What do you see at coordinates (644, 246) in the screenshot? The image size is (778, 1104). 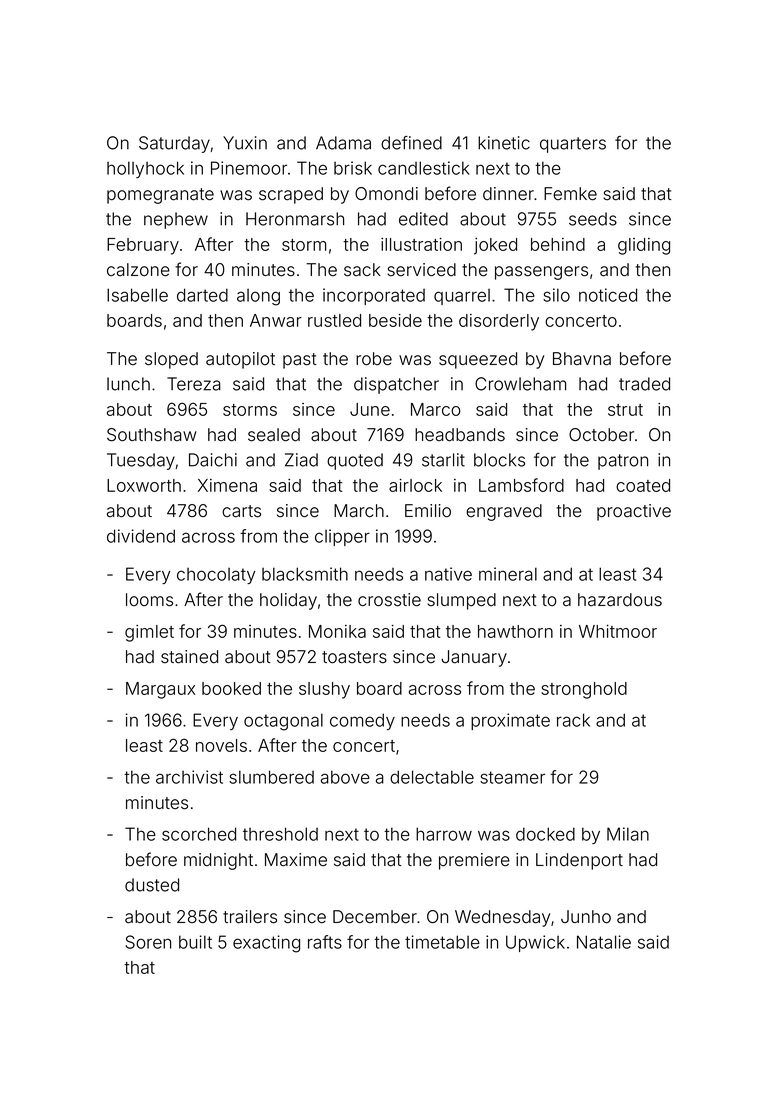 I see `gliding` at bounding box center [644, 246].
